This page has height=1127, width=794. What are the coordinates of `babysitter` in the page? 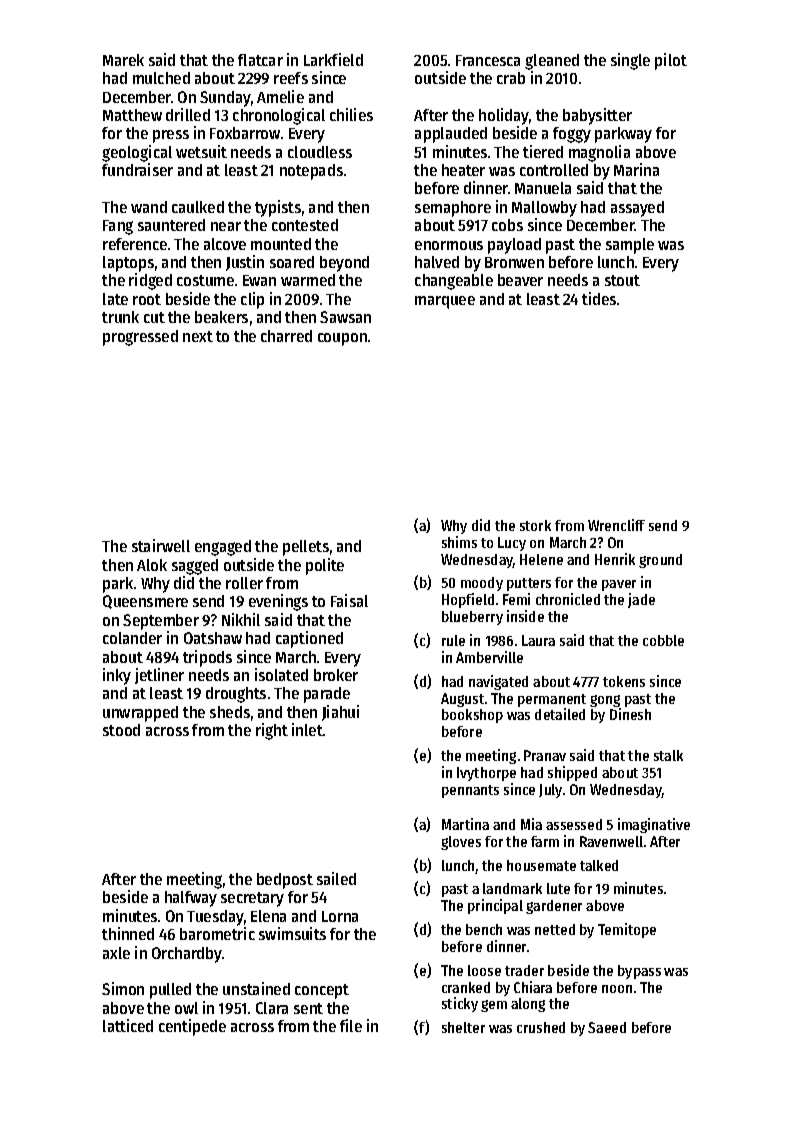 It's located at (597, 116).
